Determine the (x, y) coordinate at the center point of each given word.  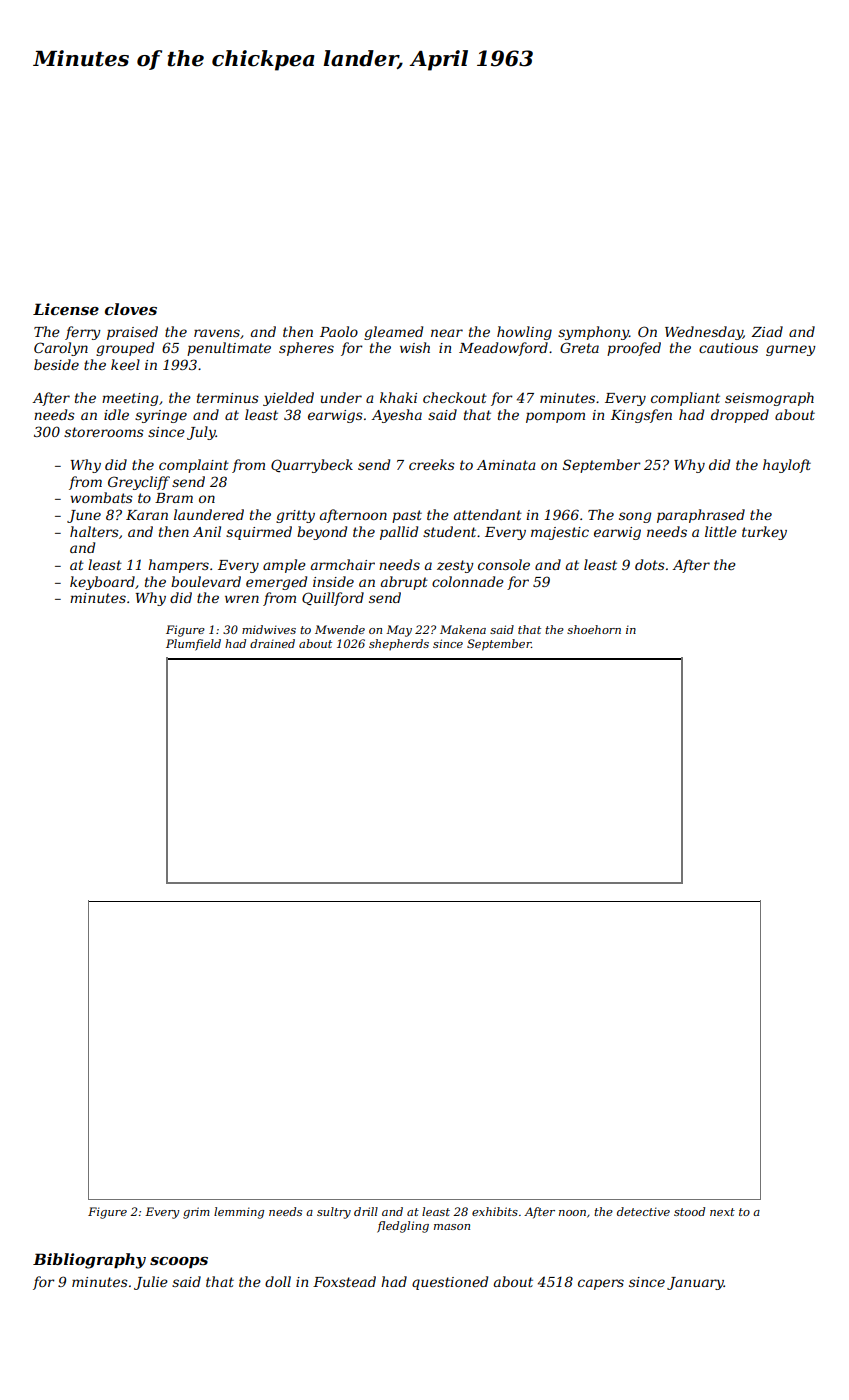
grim (196, 1213)
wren (242, 599)
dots (650, 564)
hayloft (787, 466)
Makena (463, 629)
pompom (555, 417)
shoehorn (594, 629)
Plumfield (193, 645)
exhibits (495, 1211)
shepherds (399, 644)
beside (56, 364)
